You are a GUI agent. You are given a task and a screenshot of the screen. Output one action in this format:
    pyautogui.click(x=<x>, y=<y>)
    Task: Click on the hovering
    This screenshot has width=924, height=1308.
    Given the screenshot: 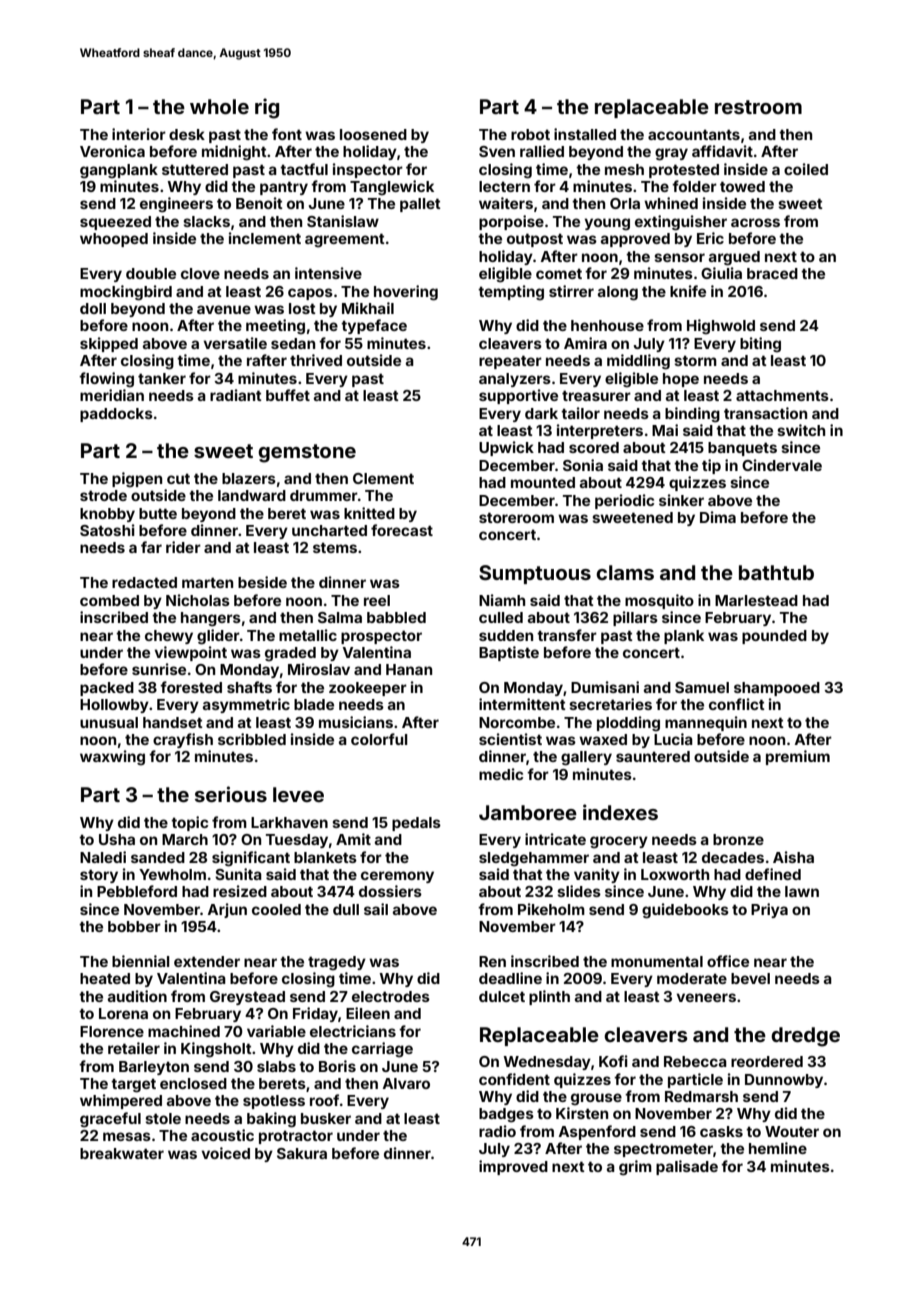 What is the action you would take?
    pyautogui.click(x=406, y=293)
